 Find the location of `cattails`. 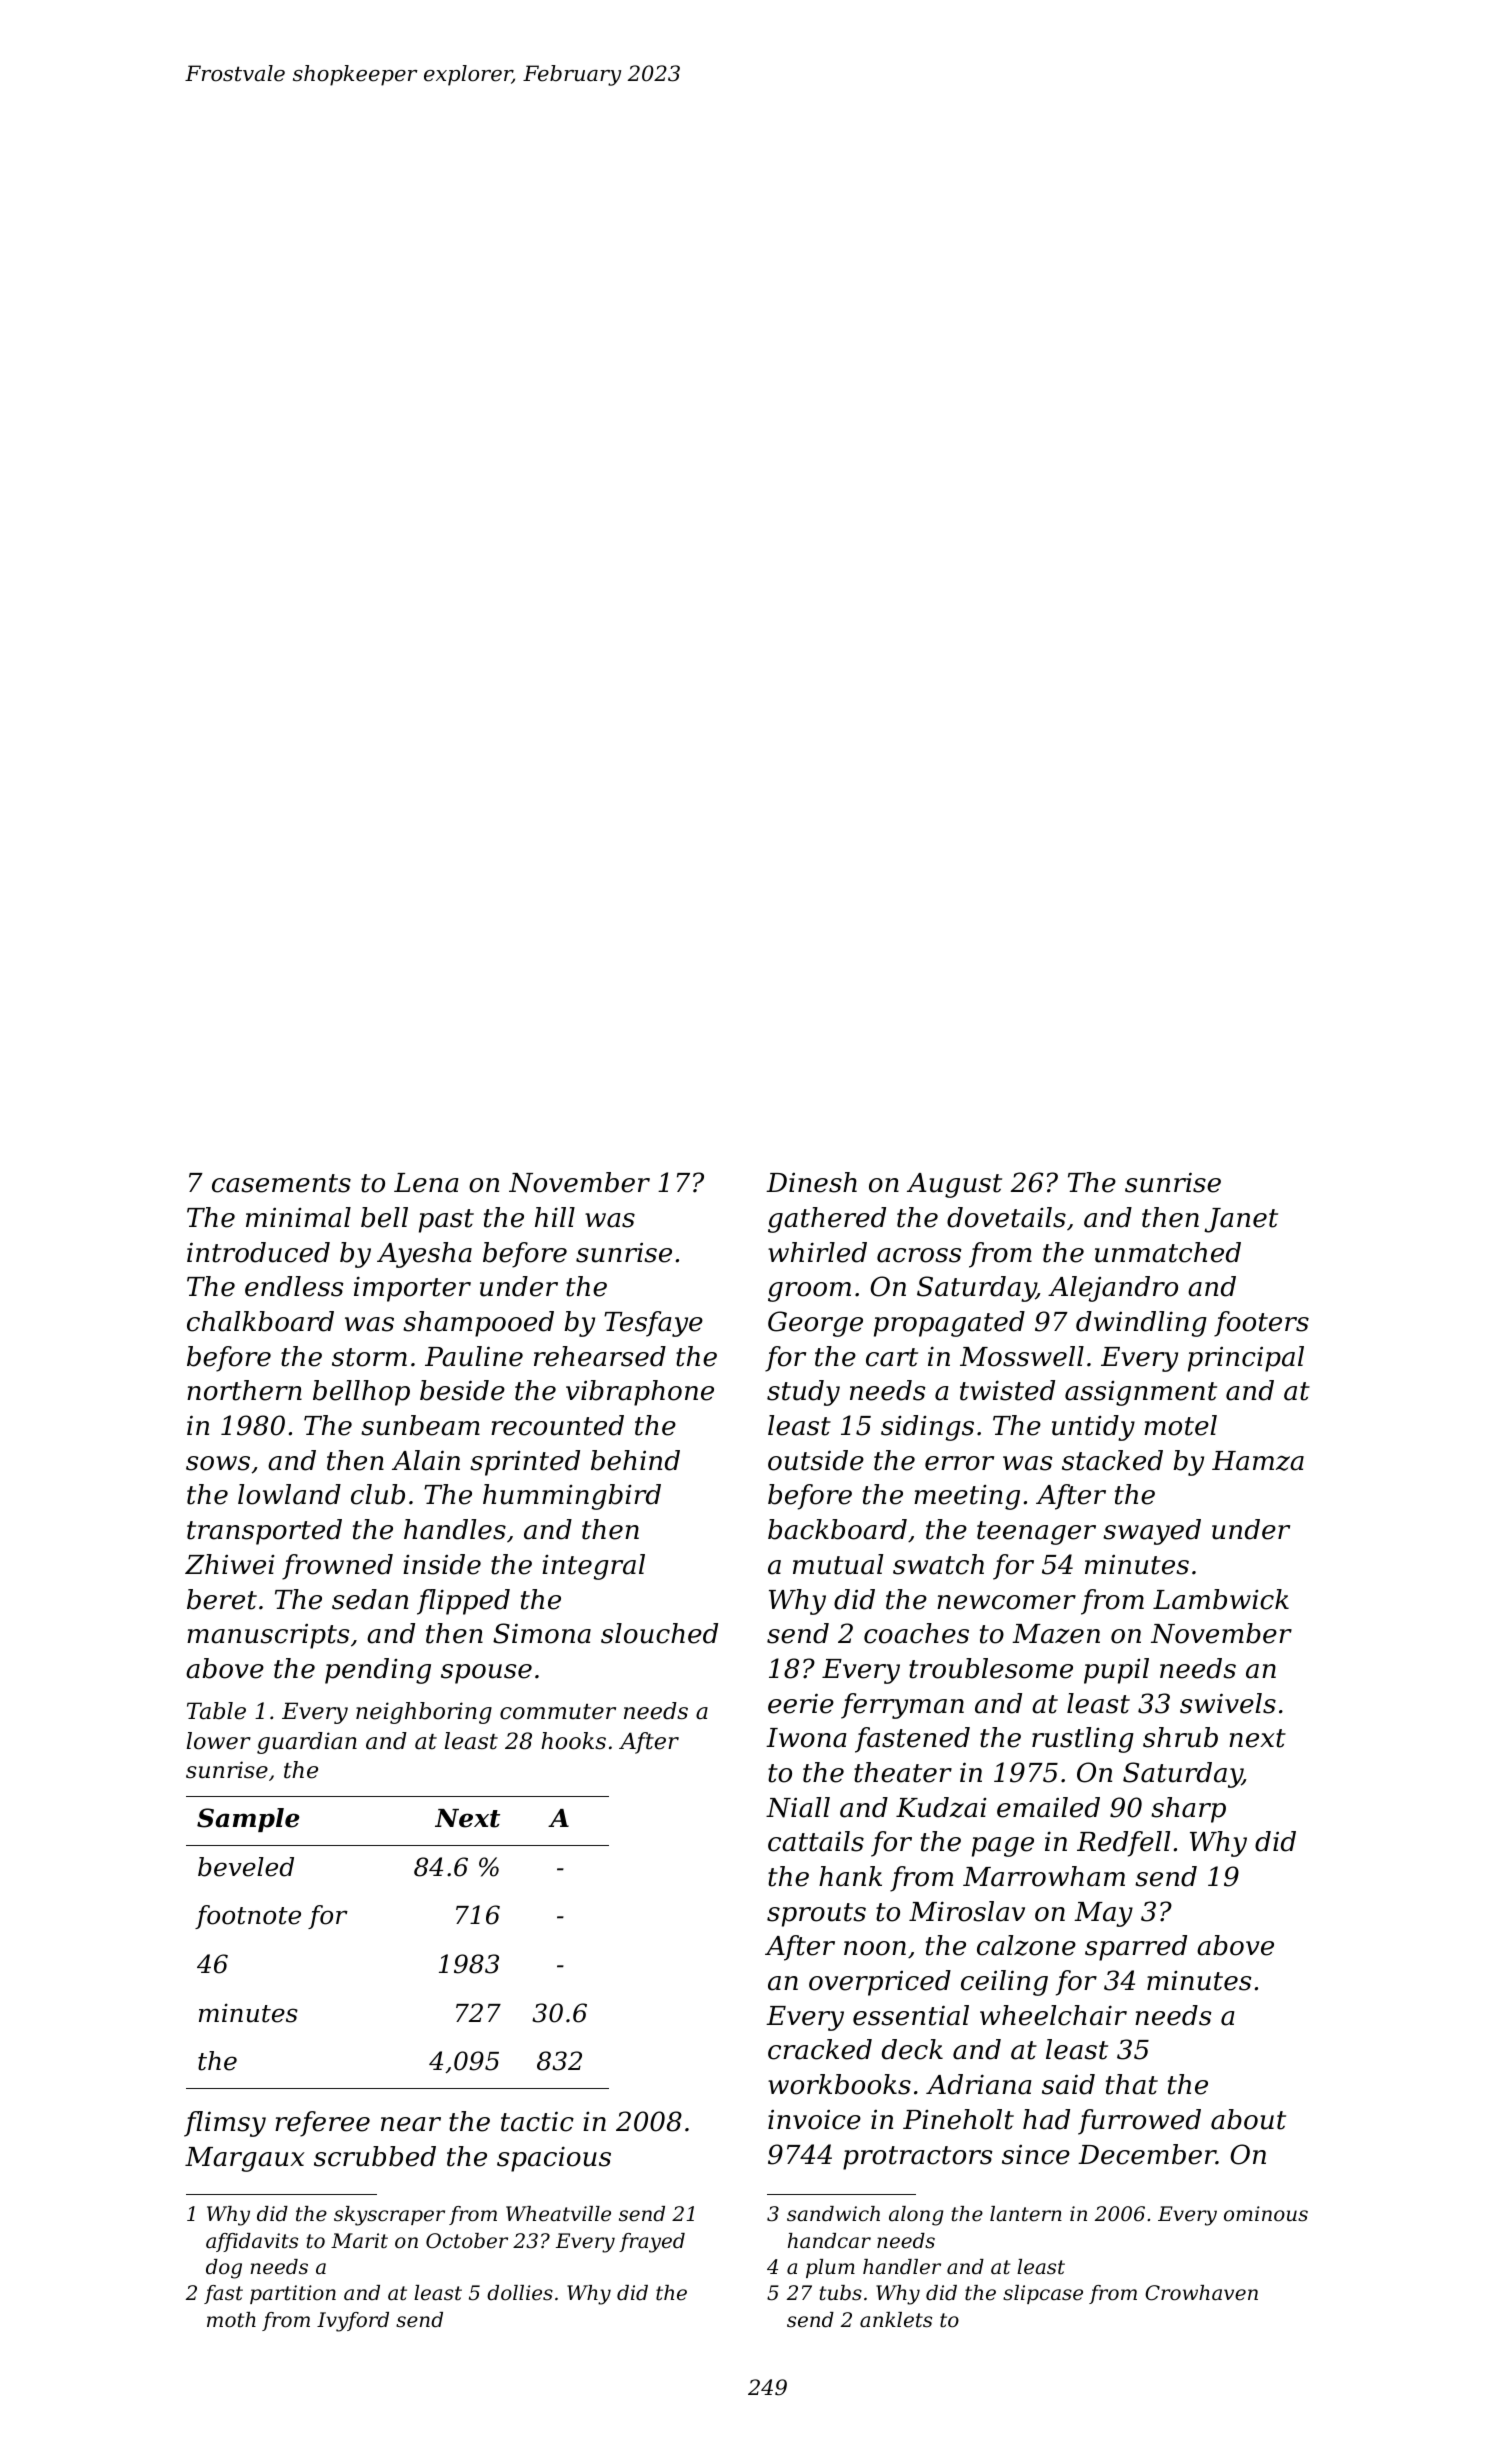

cattails is located at coordinates (816, 1841).
